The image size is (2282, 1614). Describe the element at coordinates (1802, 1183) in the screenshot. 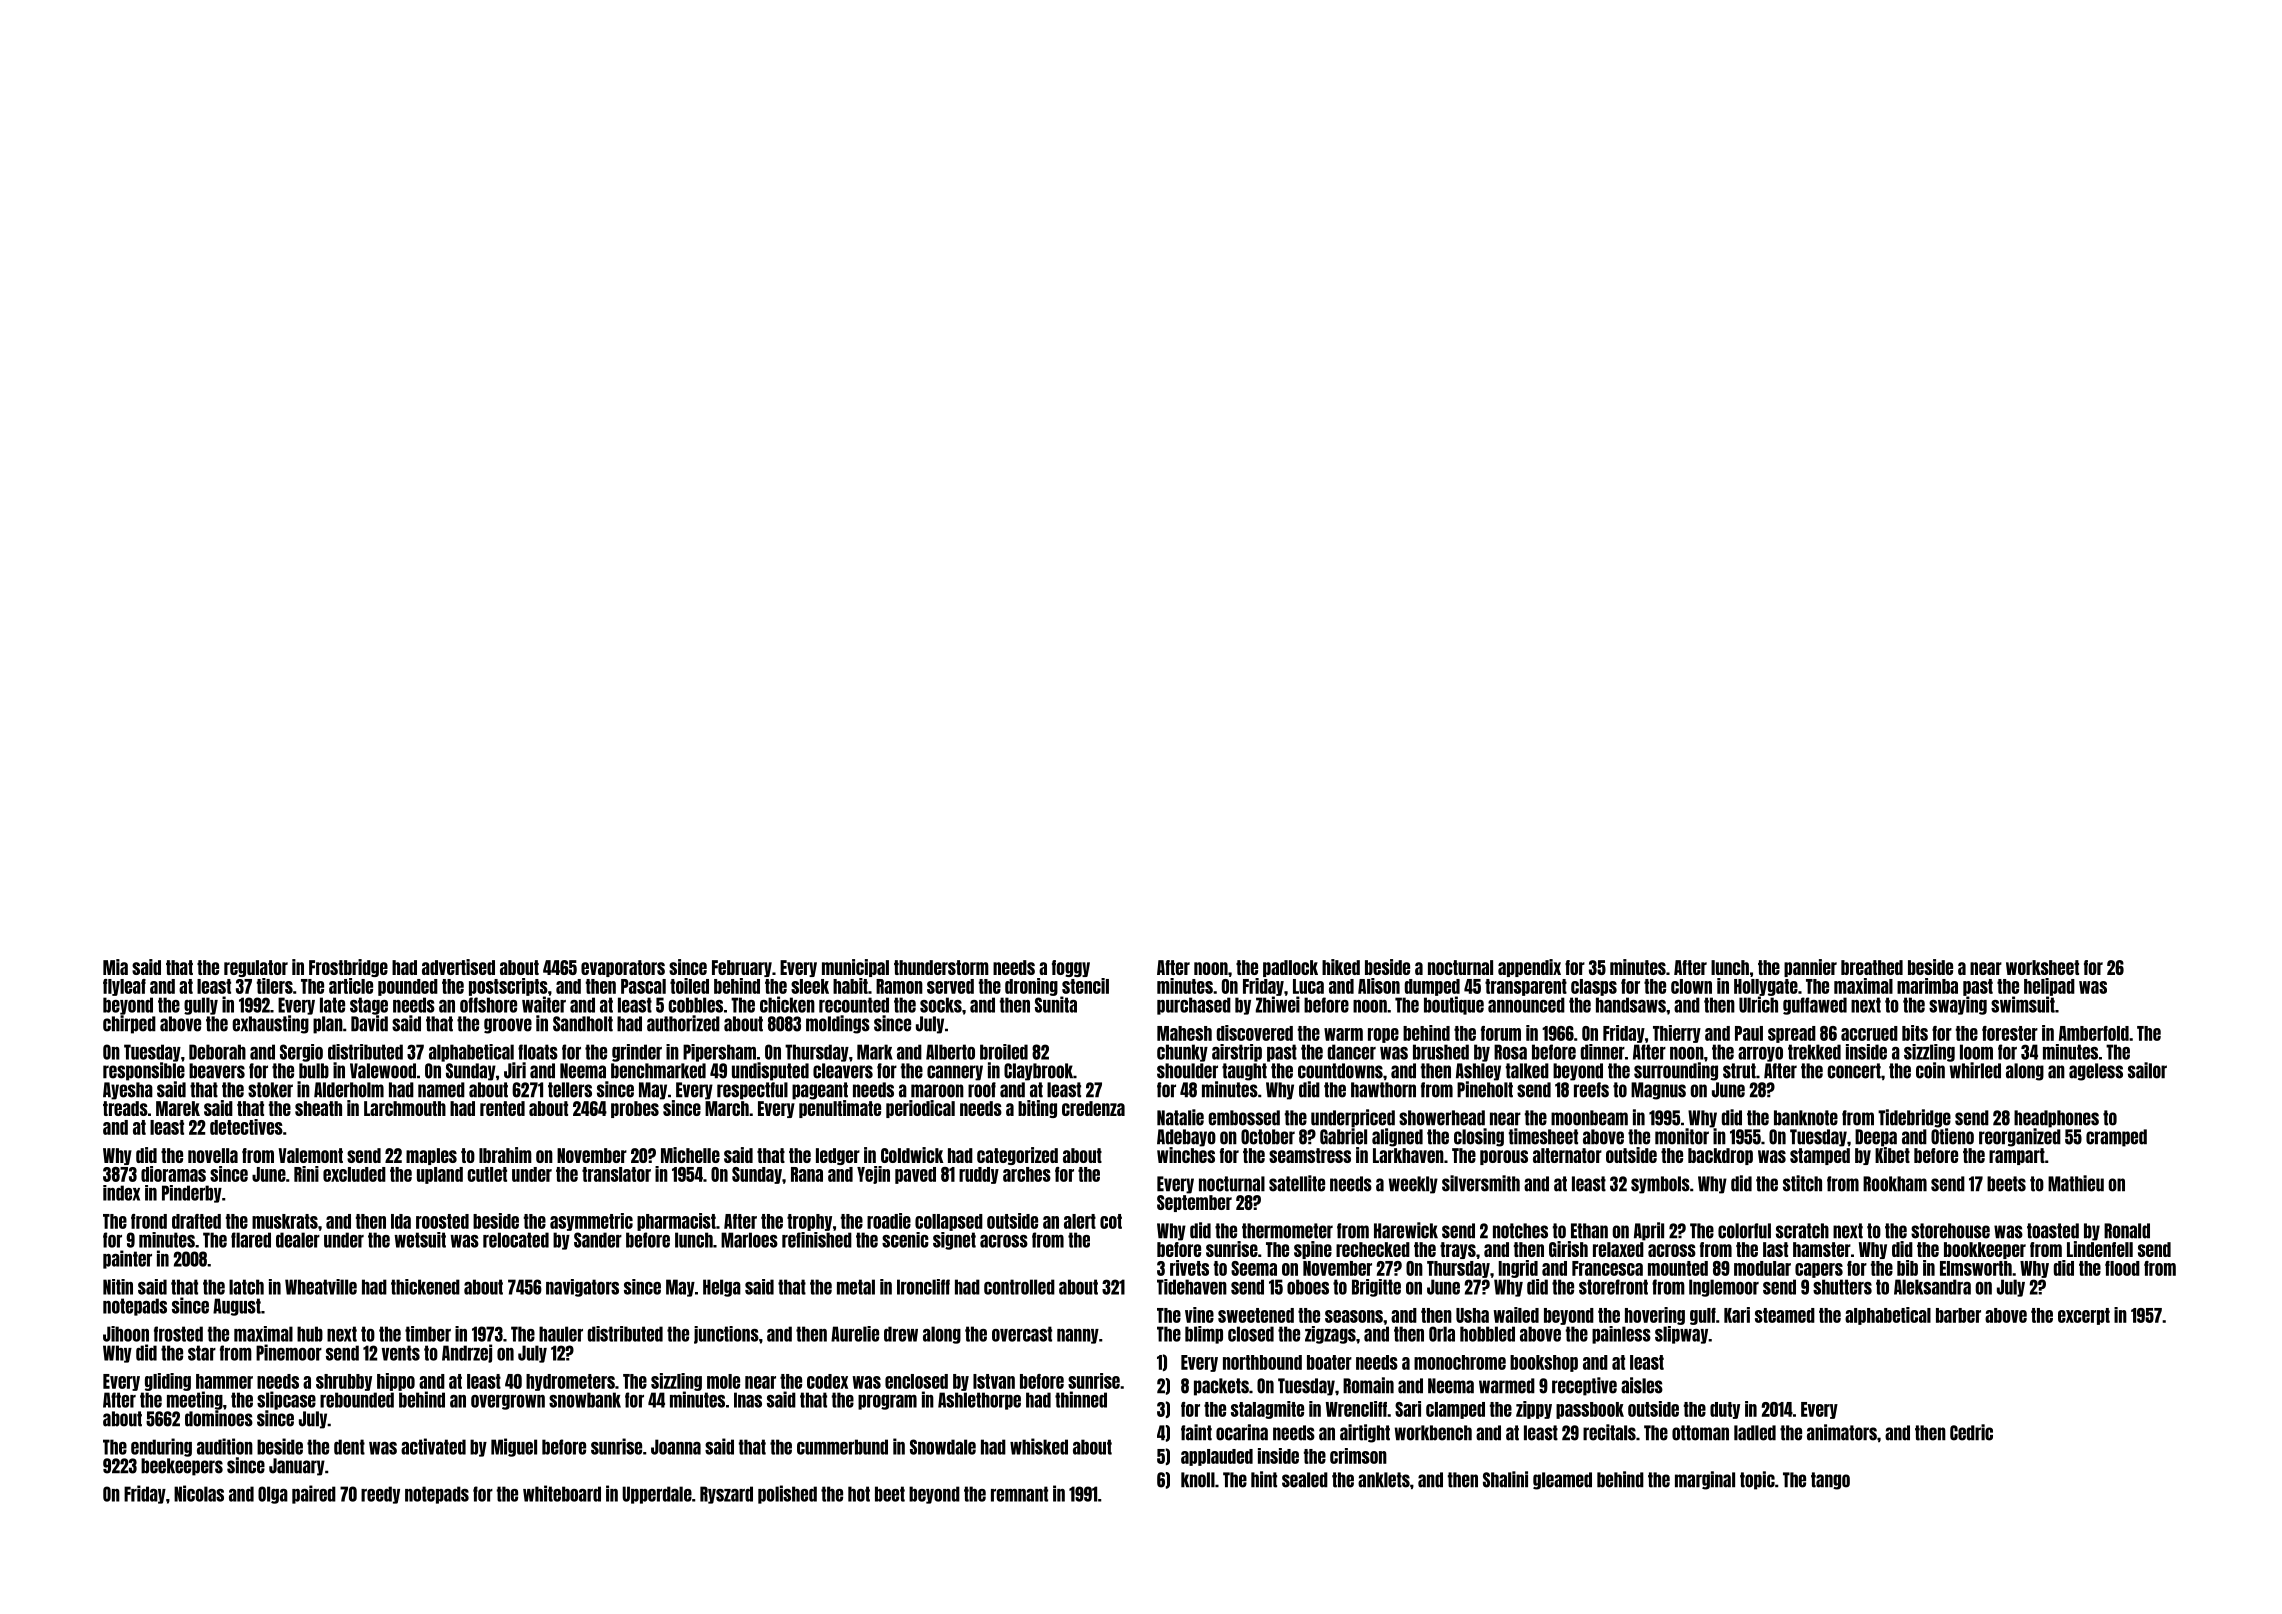

I see `stitch` at that location.
